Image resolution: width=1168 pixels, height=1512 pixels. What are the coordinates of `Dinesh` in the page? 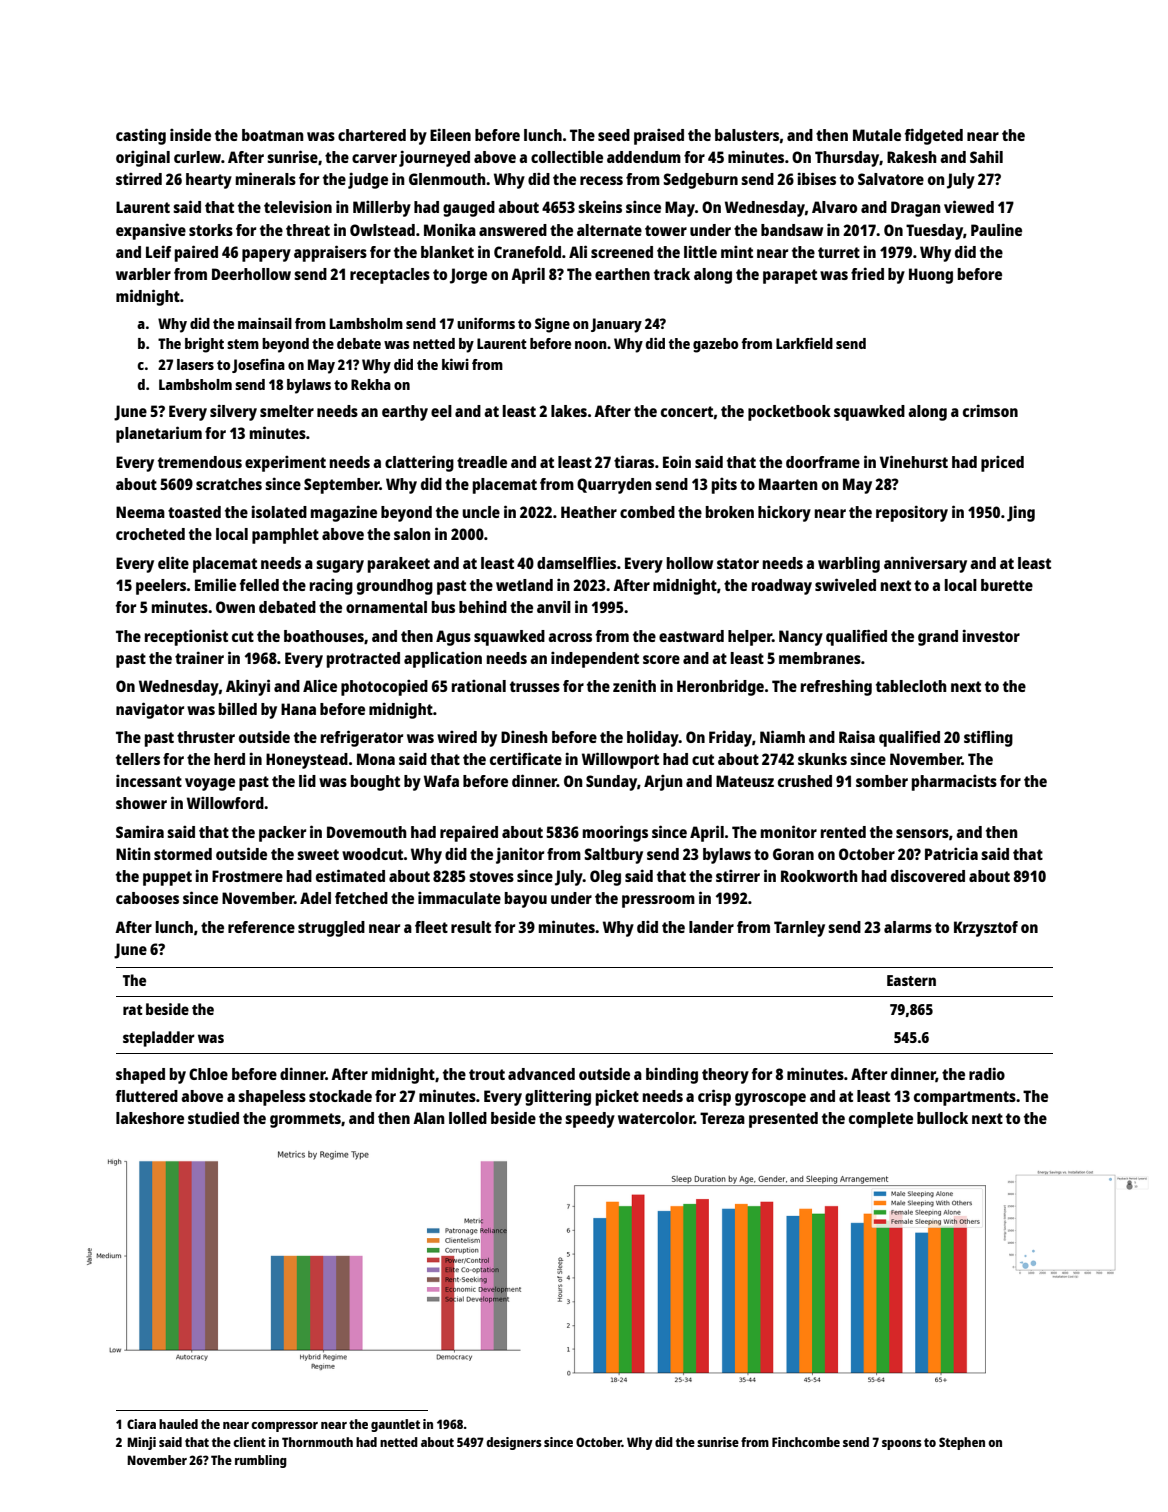 It's located at (524, 737).
